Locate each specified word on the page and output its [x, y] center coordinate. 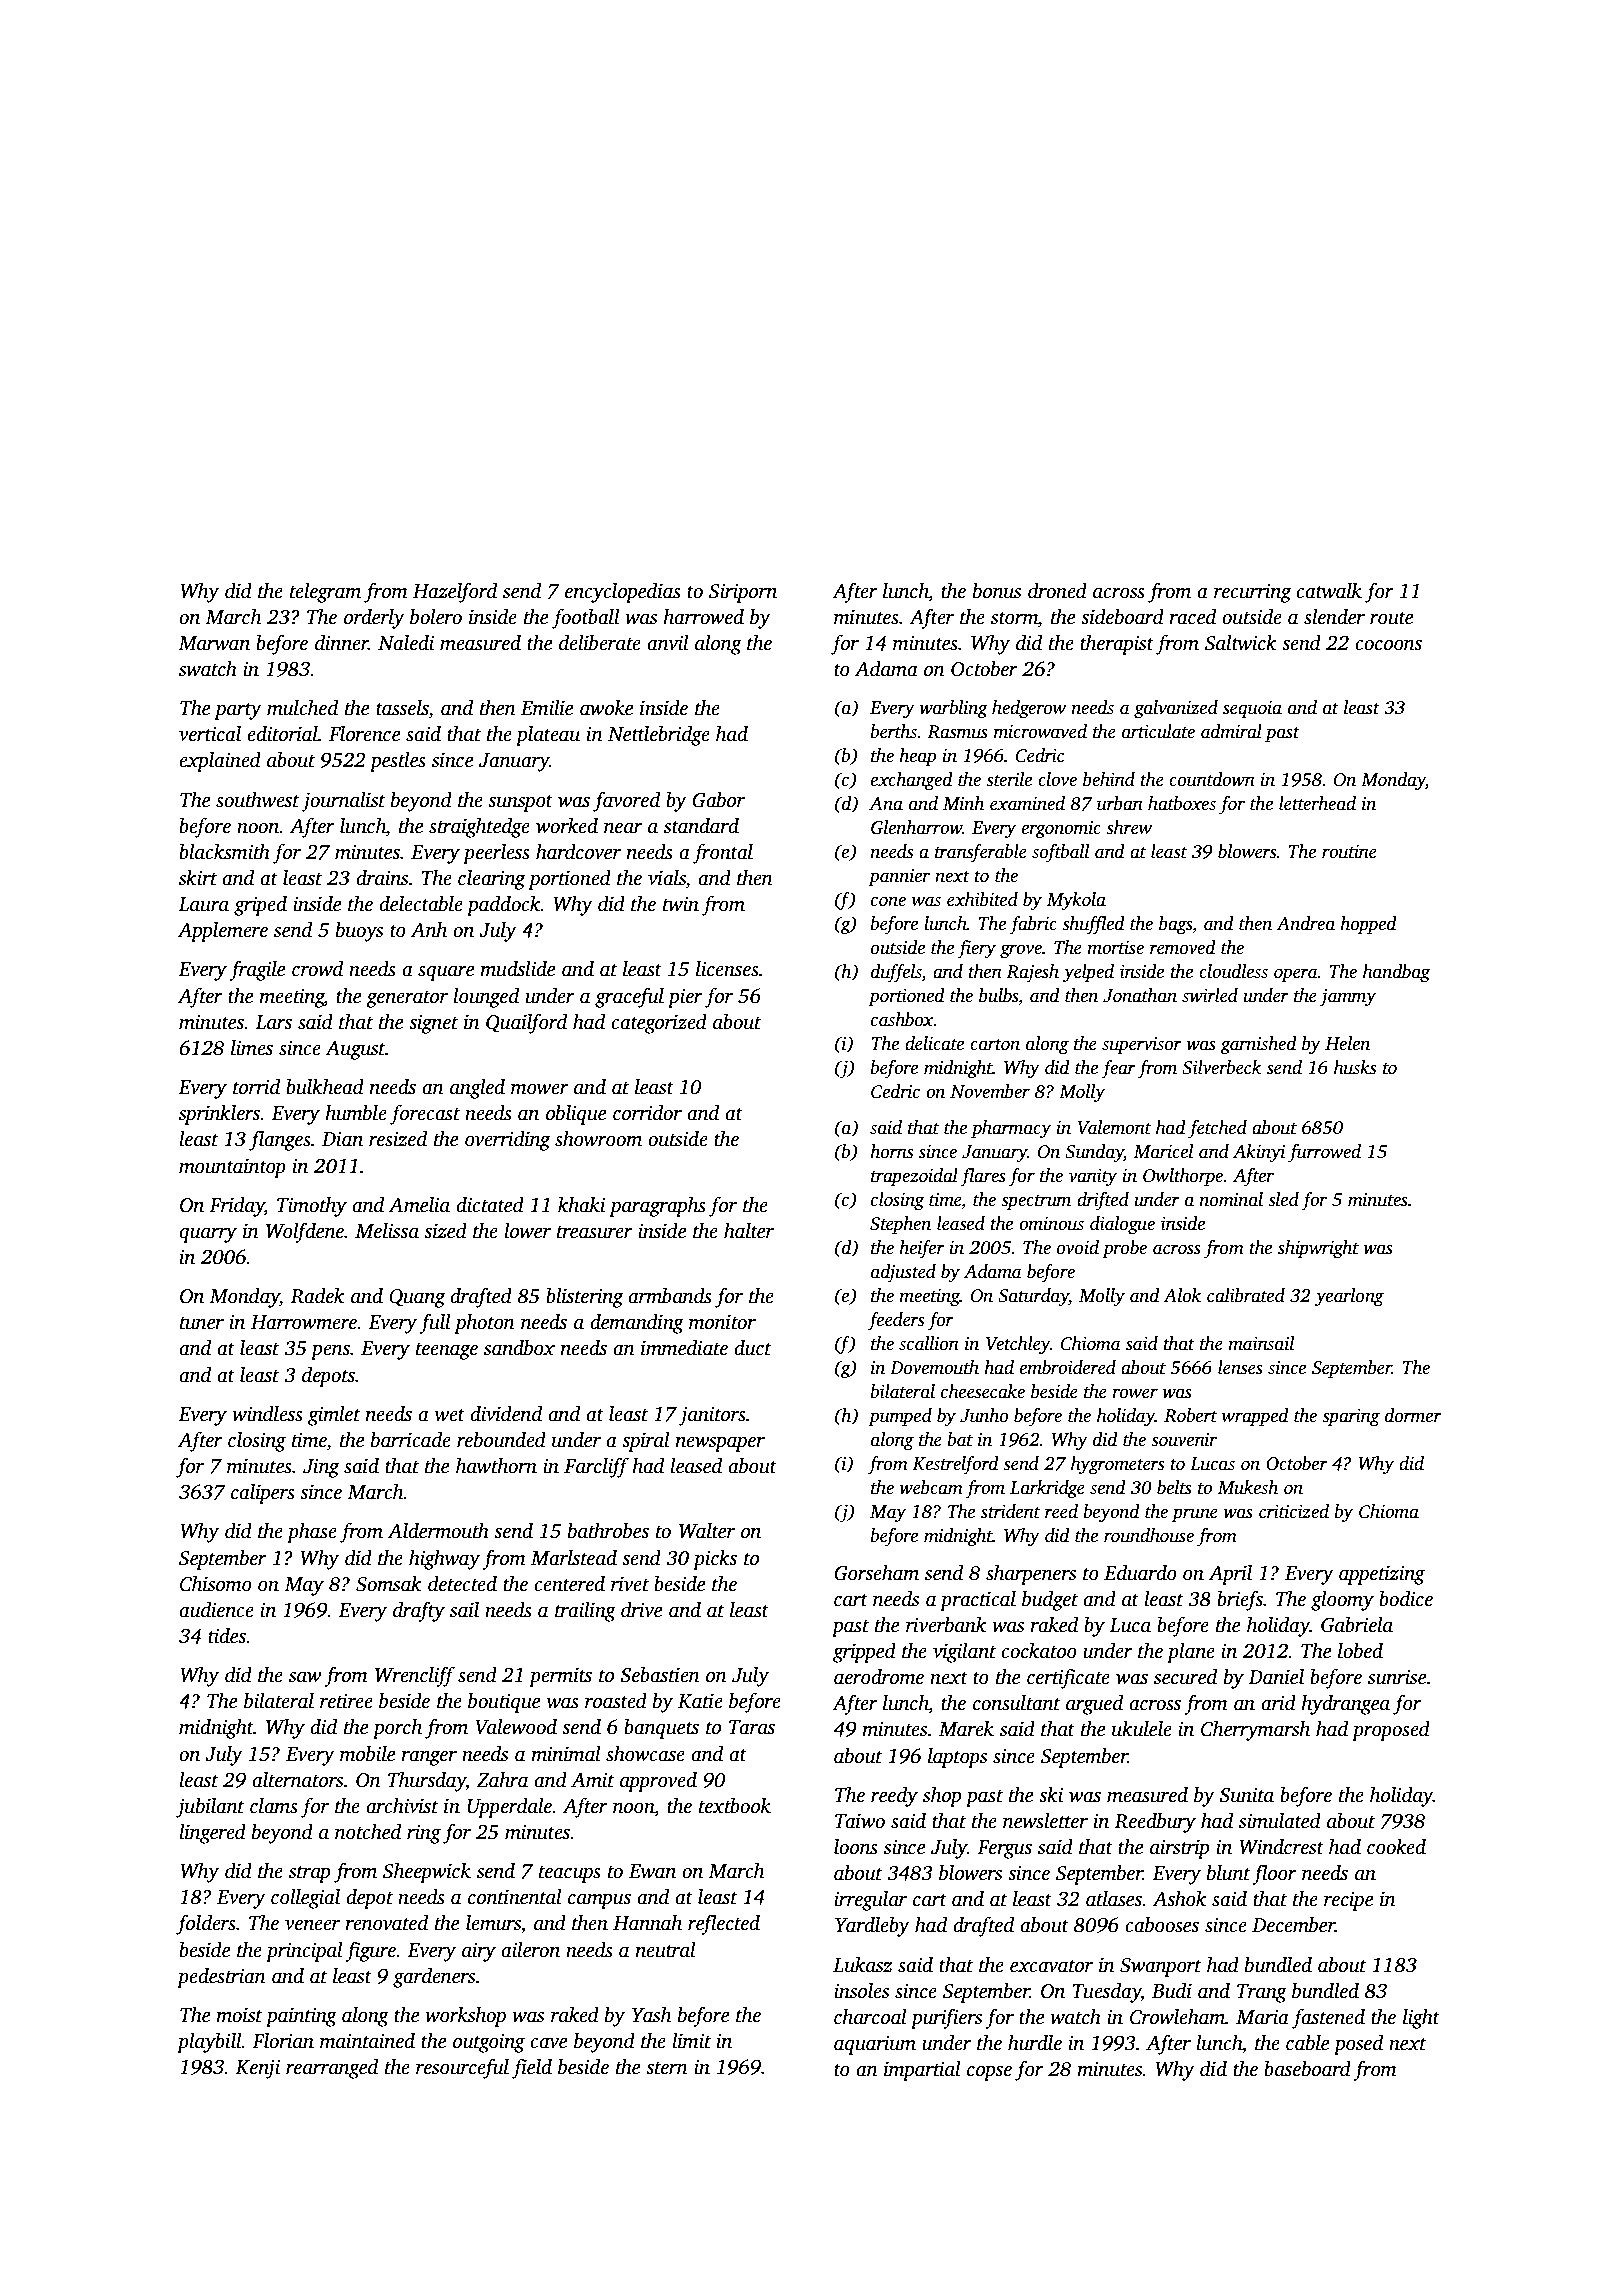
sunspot [520, 803]
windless [267, 1414]
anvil [668, 643]
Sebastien [660, 1675]
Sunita [1246, 1795]
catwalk [1329, 591]
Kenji [257, 2069]
